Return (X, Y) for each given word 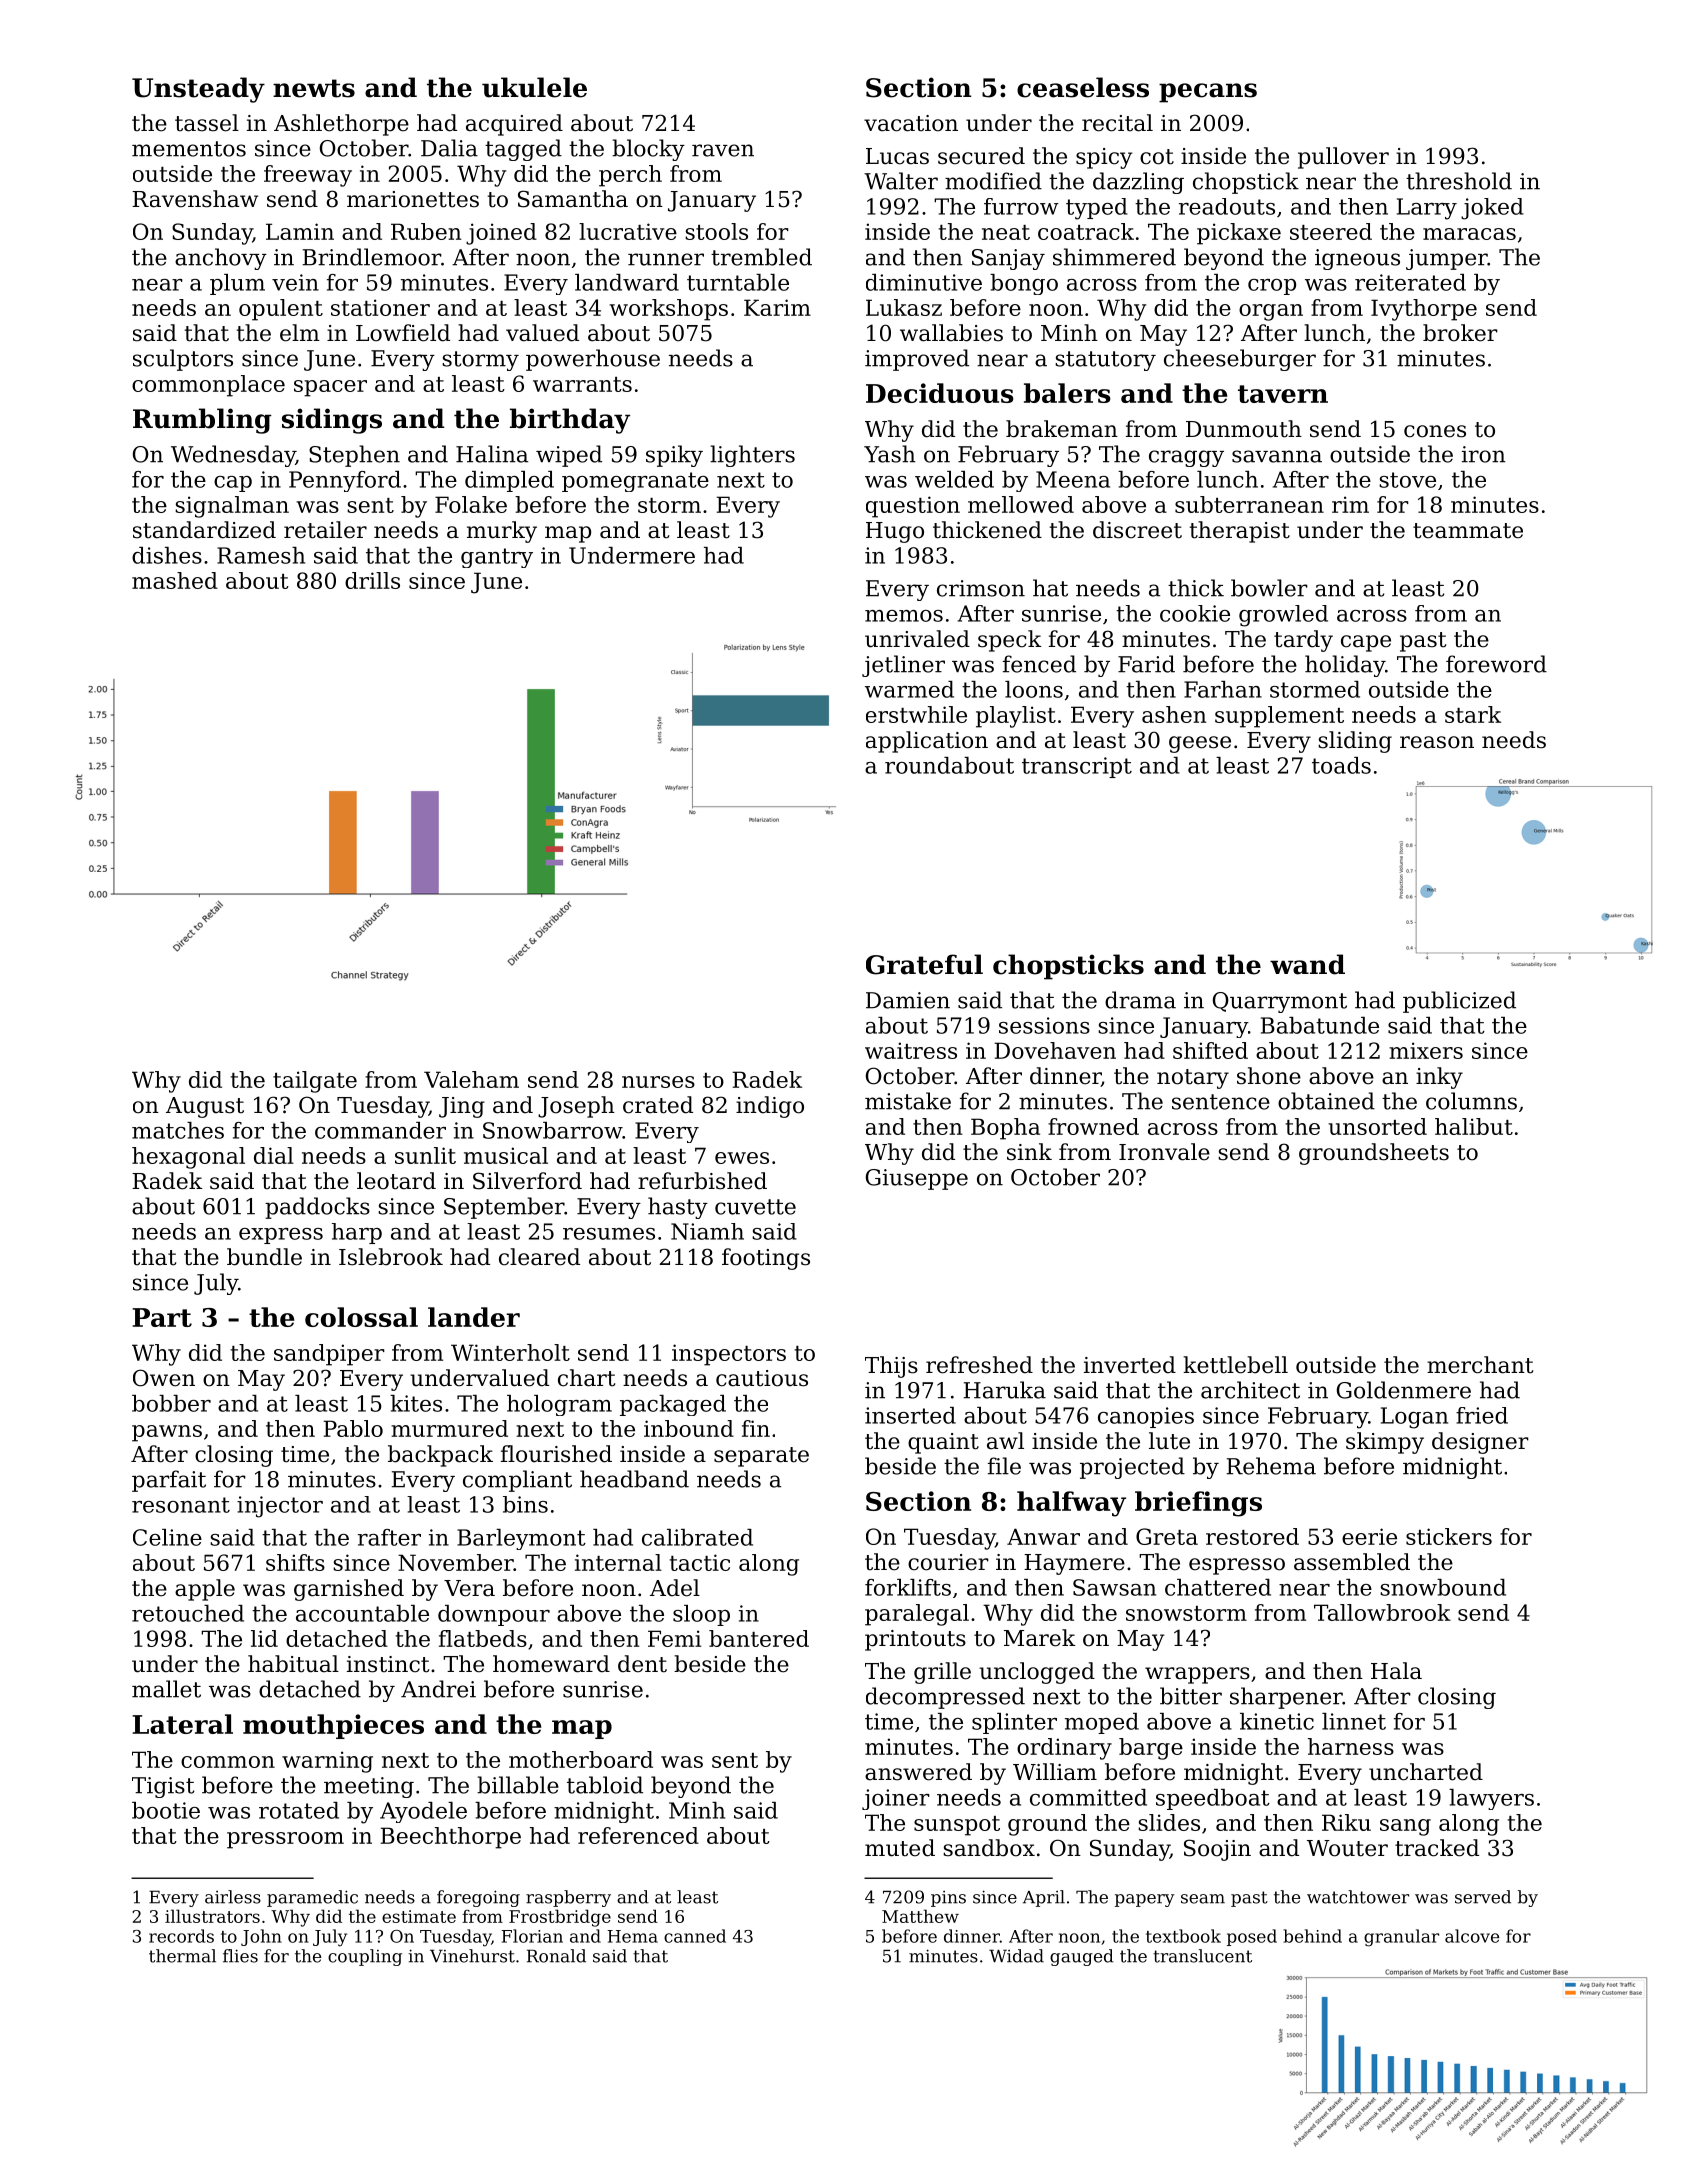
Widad (1016, 1956)
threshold (1459, 181)
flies (240, 1956)
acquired (514, 125)
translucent (1202, 1956)
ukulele (534, 87)
